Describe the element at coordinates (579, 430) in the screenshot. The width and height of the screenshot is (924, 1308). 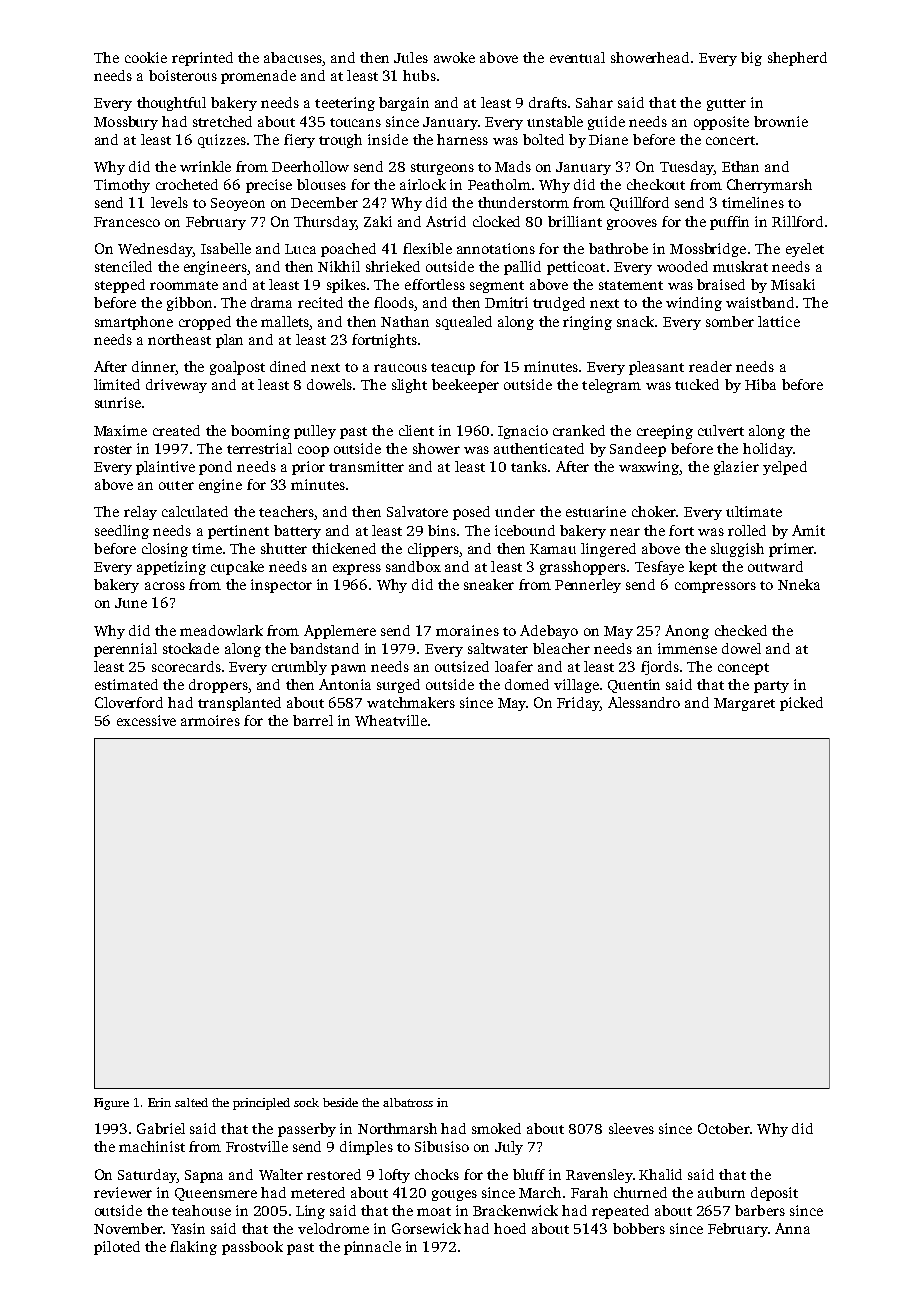
I see `cranked` at that location.
